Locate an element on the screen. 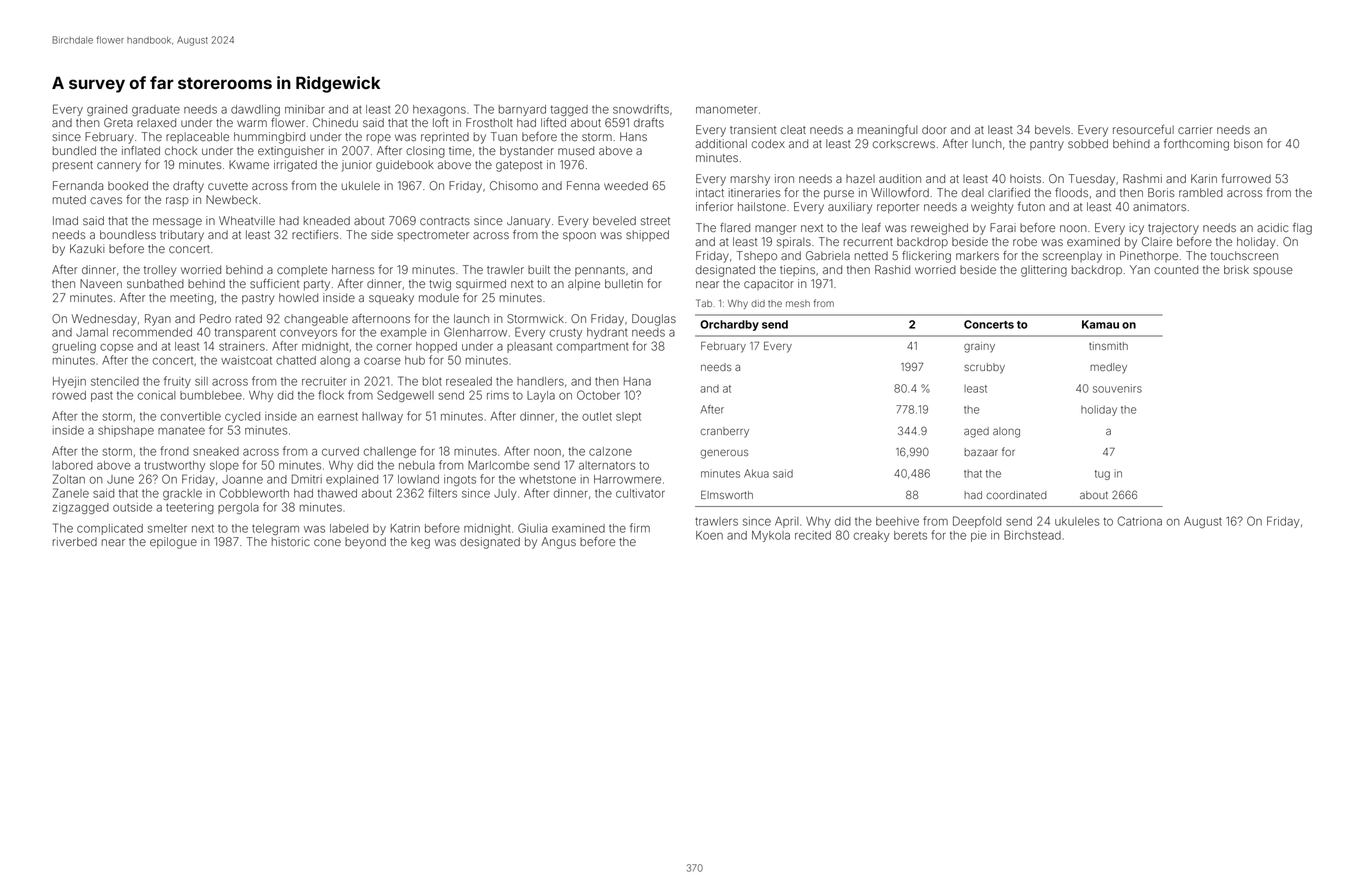  Naveen is located at coordinates (101, 283).
